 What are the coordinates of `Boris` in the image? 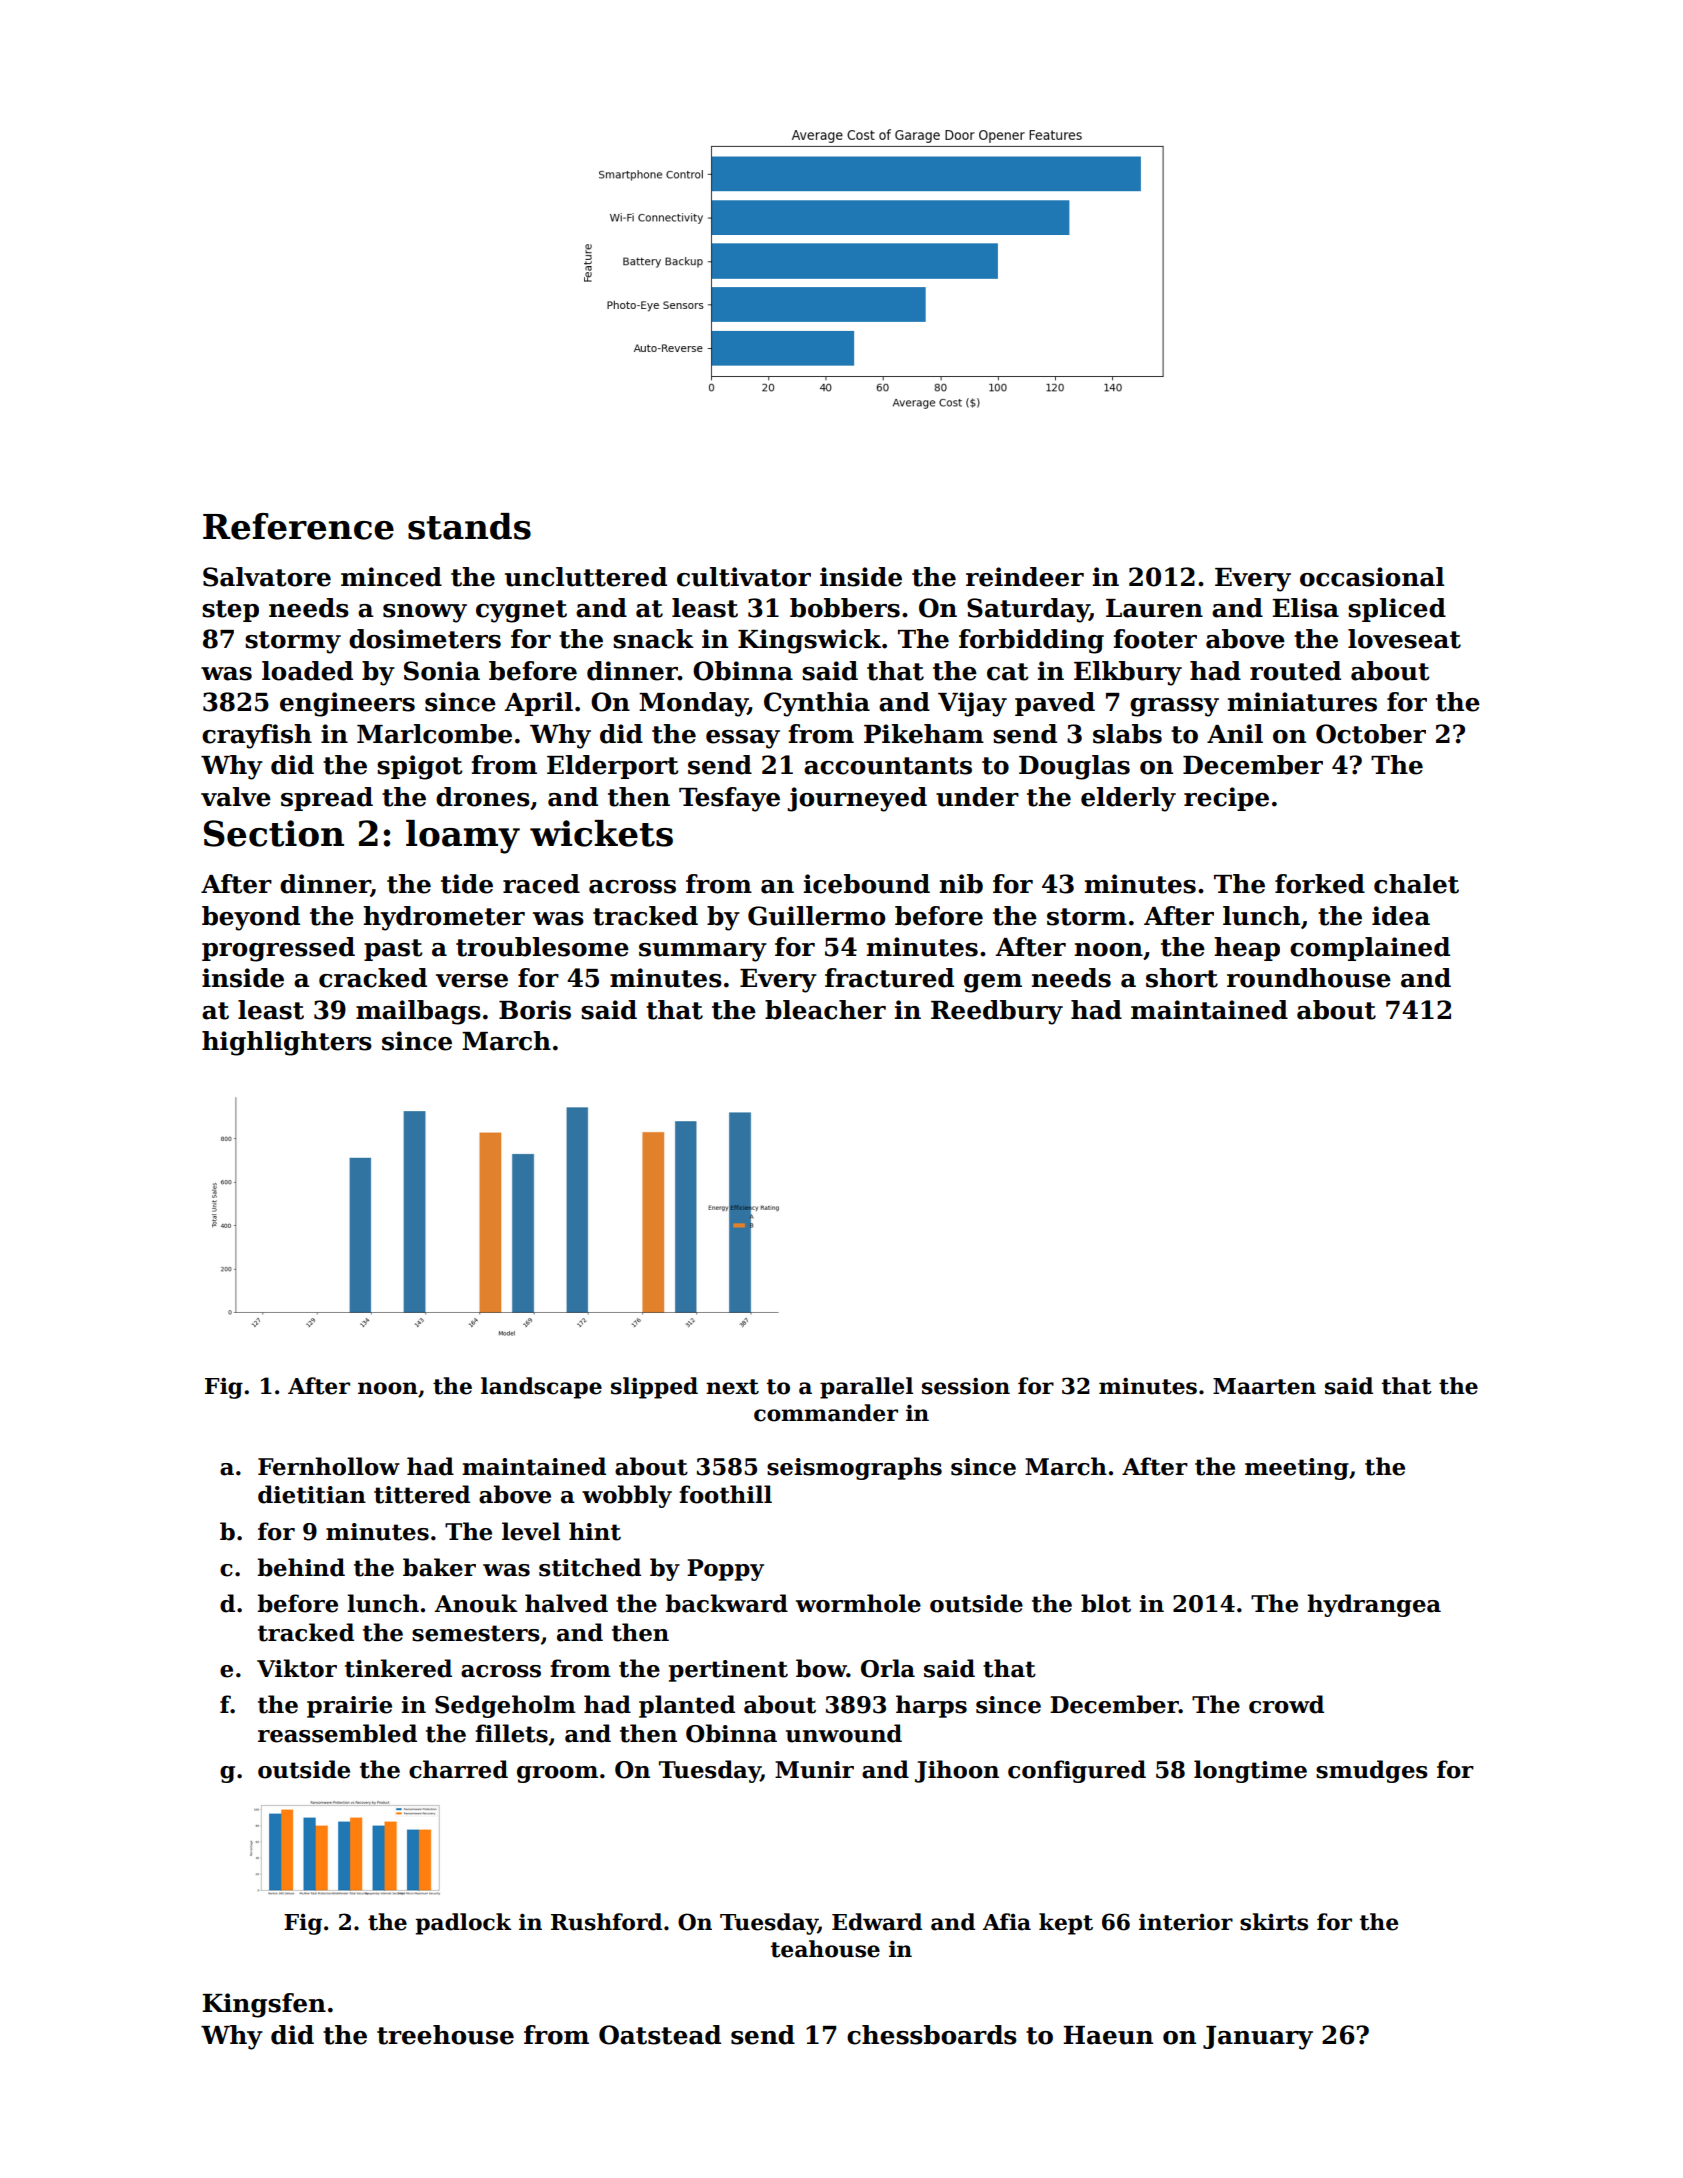 It's located at (535, 1010).
